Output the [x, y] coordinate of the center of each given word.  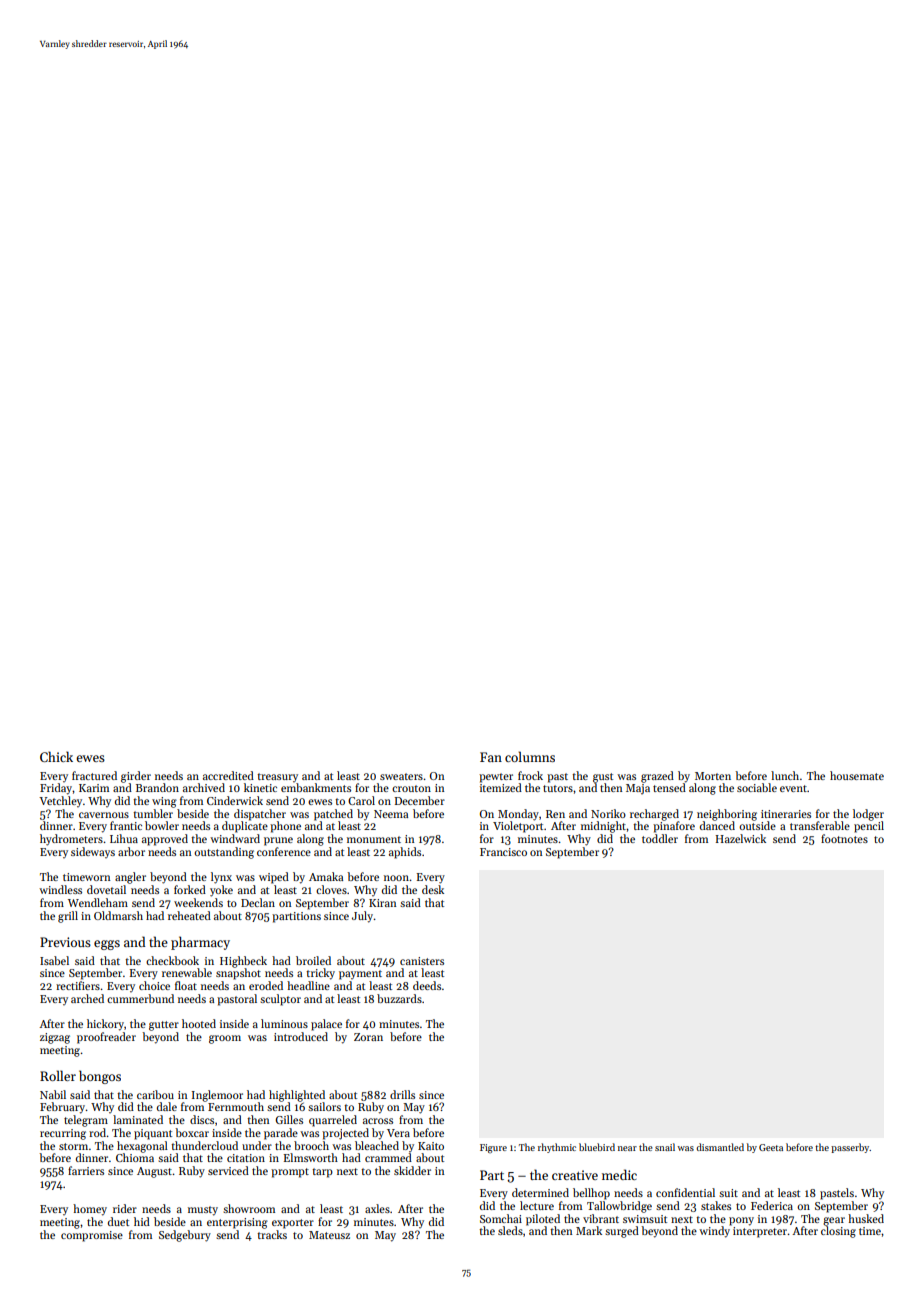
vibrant [601, 1218]
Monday [518, 815]
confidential [685, 1192]
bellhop [591, 1194]
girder [136, 777]
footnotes [844, 838]
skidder [412, 1170]
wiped [274, 878]
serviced [228, 1170]
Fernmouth [236, 1106]
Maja [638, 789]
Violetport [518, 827]
